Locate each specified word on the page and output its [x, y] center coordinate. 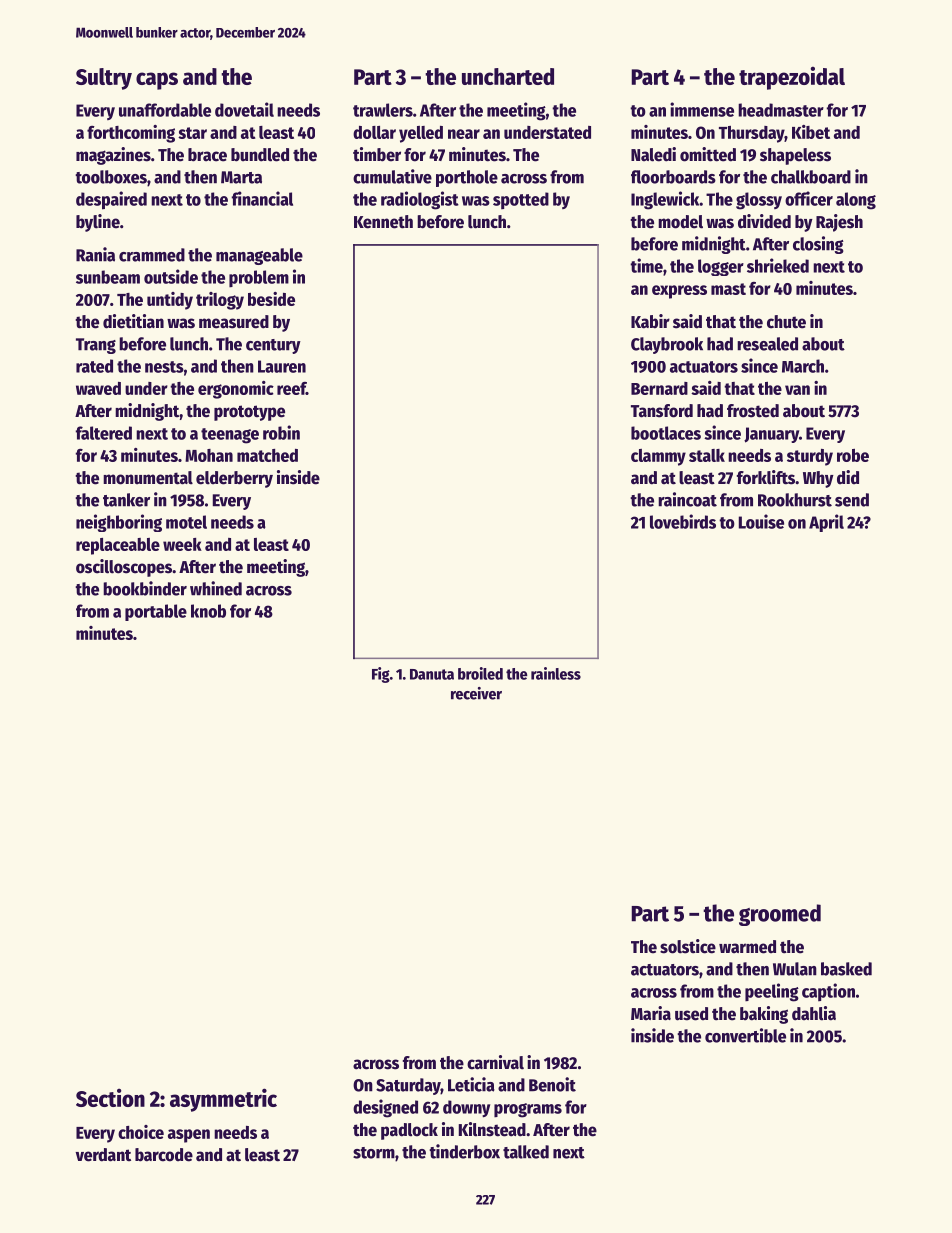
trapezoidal [792, 78]
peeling [772, 992]
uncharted [508, 76]
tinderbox [464, 1151]
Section [110, 1097]
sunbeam [108, 277]
